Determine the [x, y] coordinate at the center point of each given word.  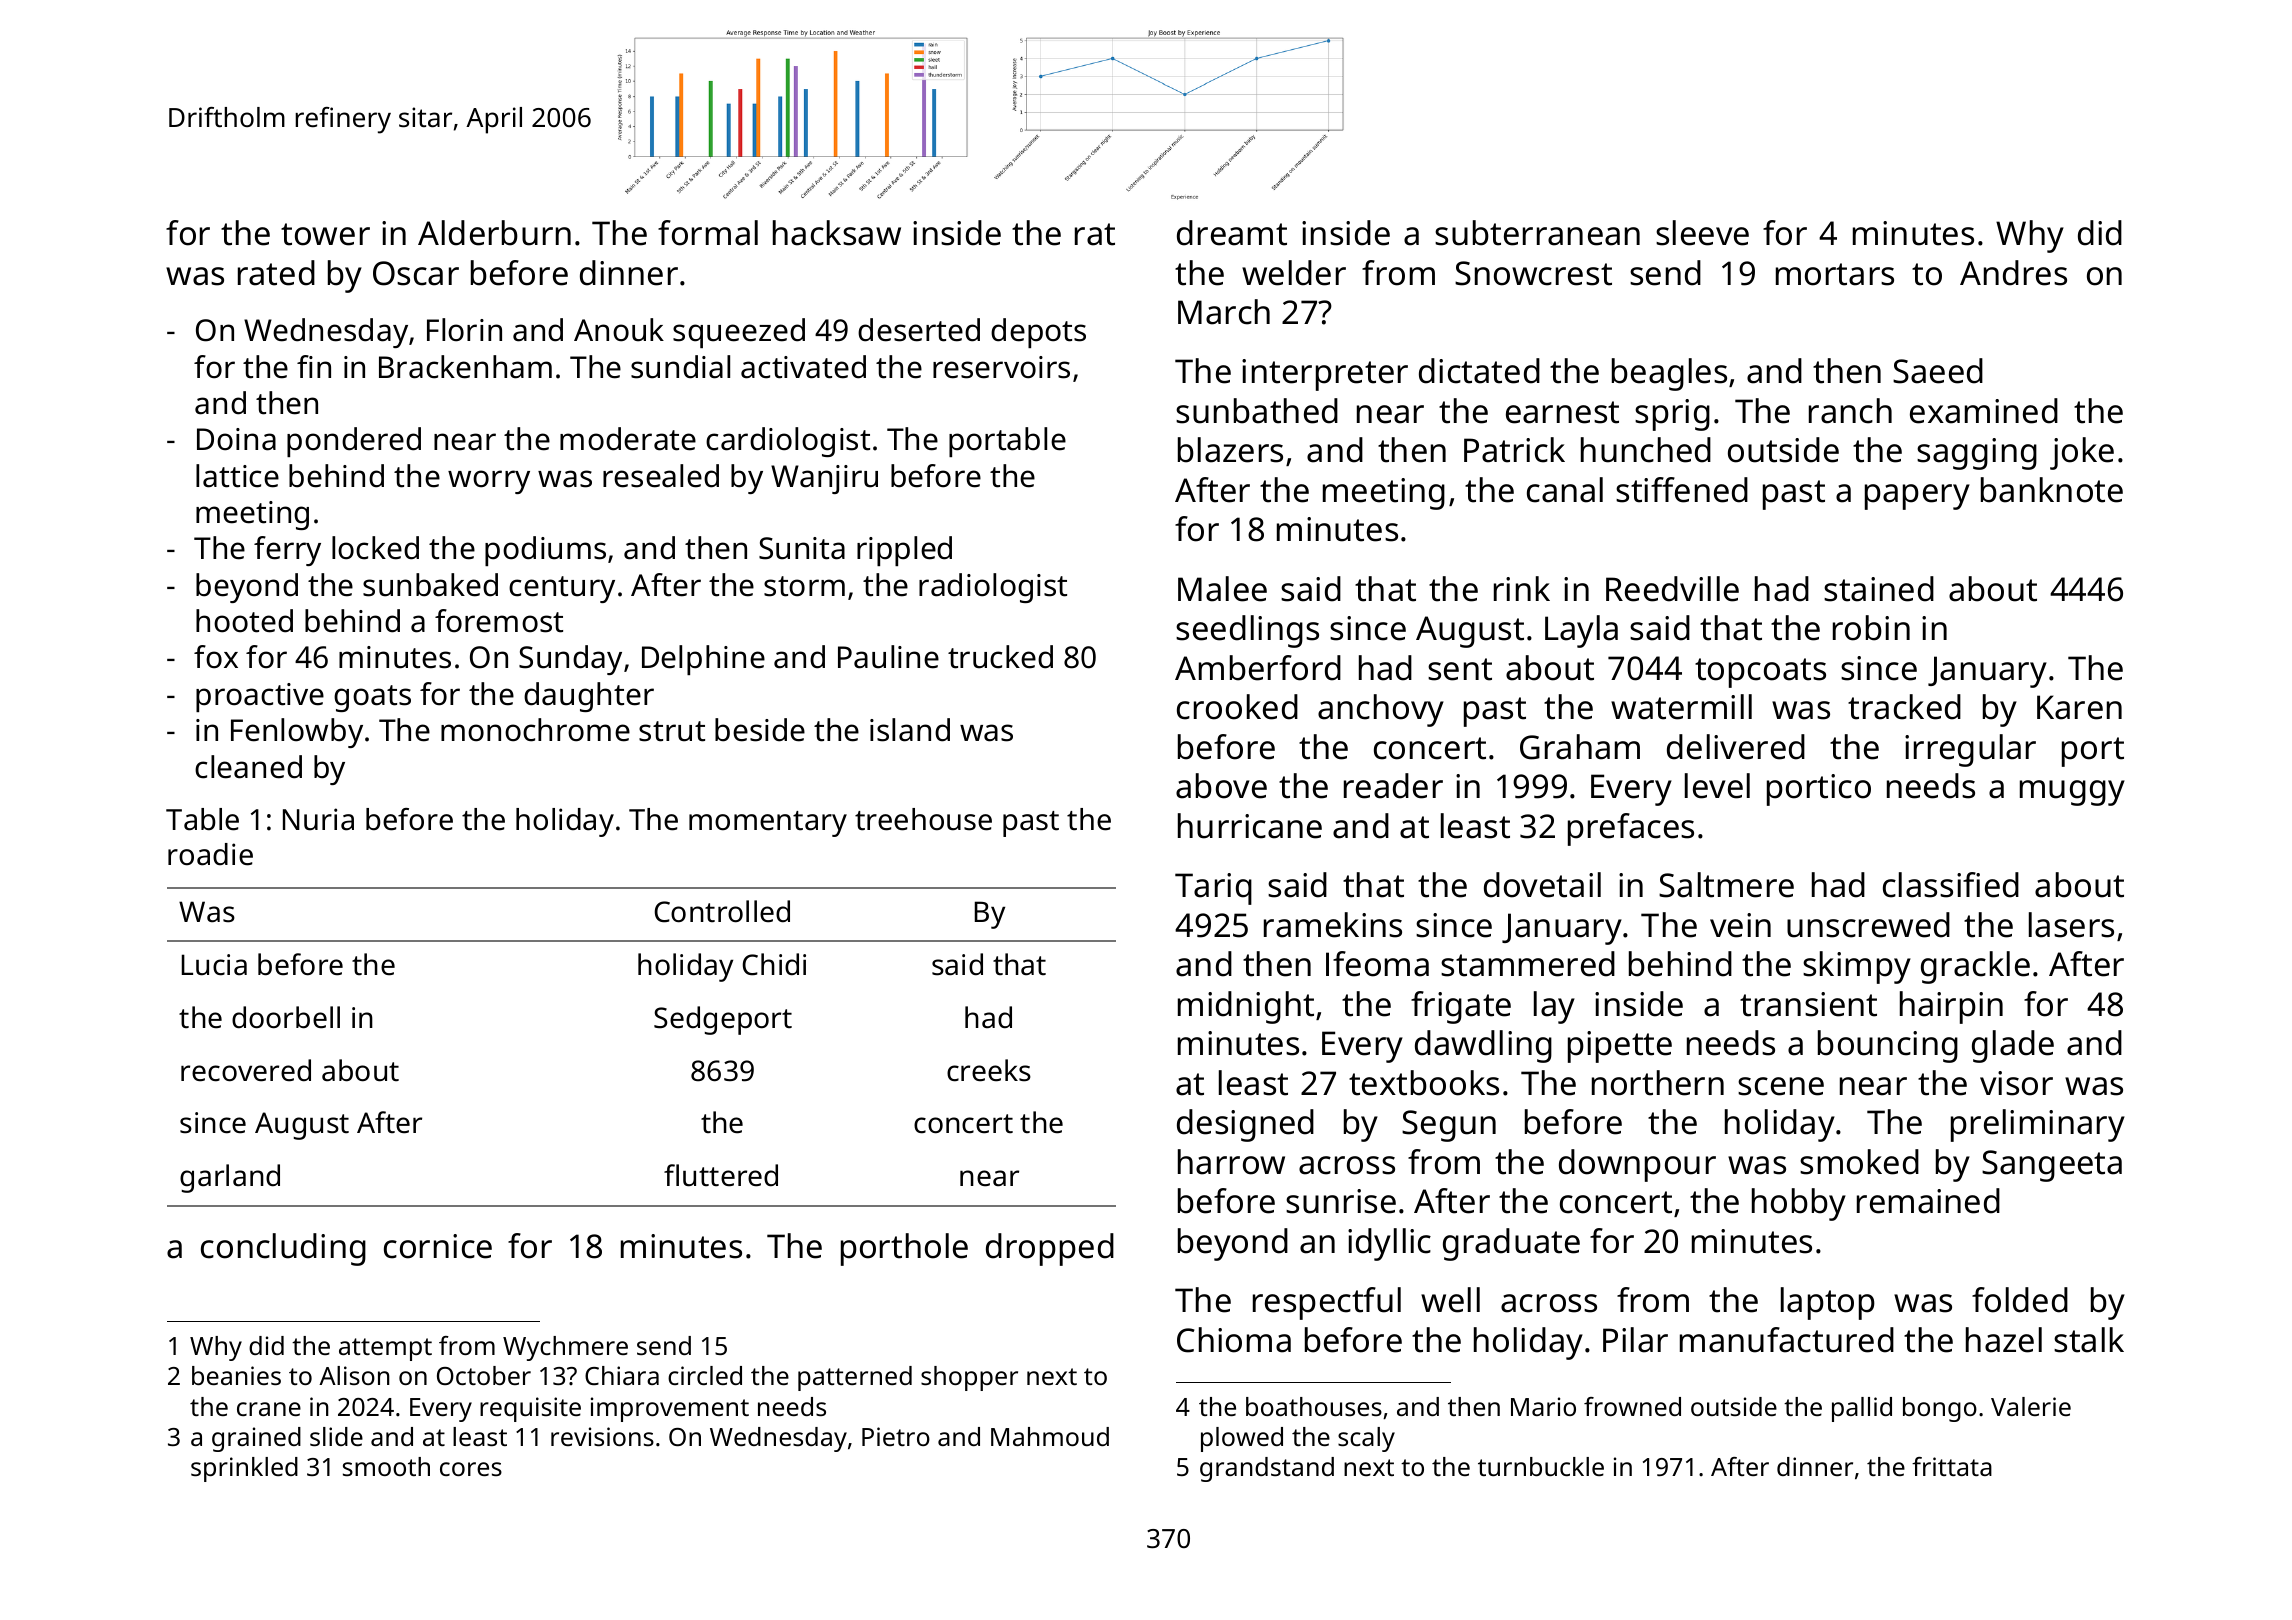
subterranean [1537, 233]
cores [471, 1469]
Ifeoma [1377, 964]
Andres [2013, 273]
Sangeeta [2052, 1166]
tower [325, 234]
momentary [768, 824]
